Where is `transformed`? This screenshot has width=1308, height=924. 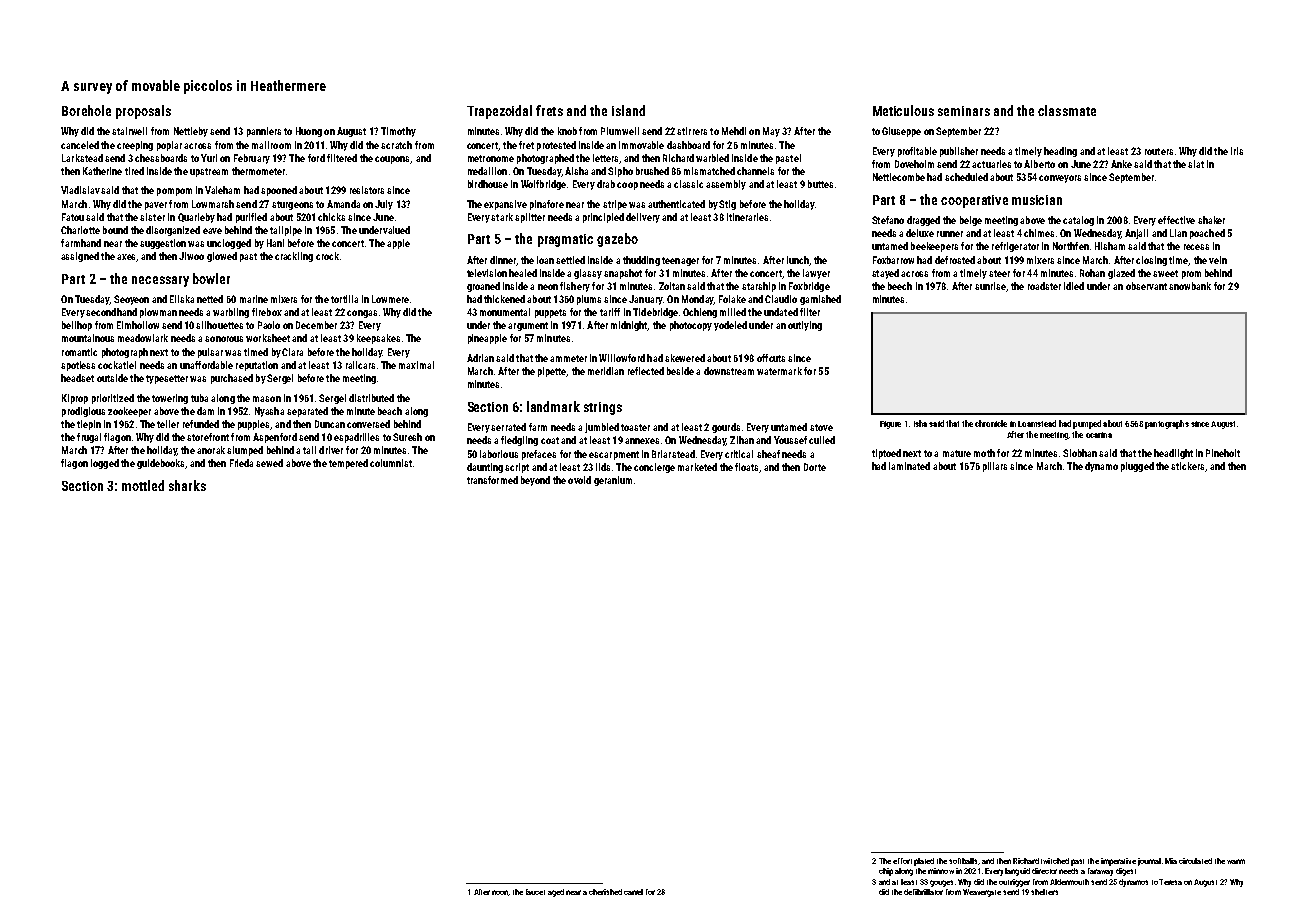
transformed is located at coordinates (492, 480).
